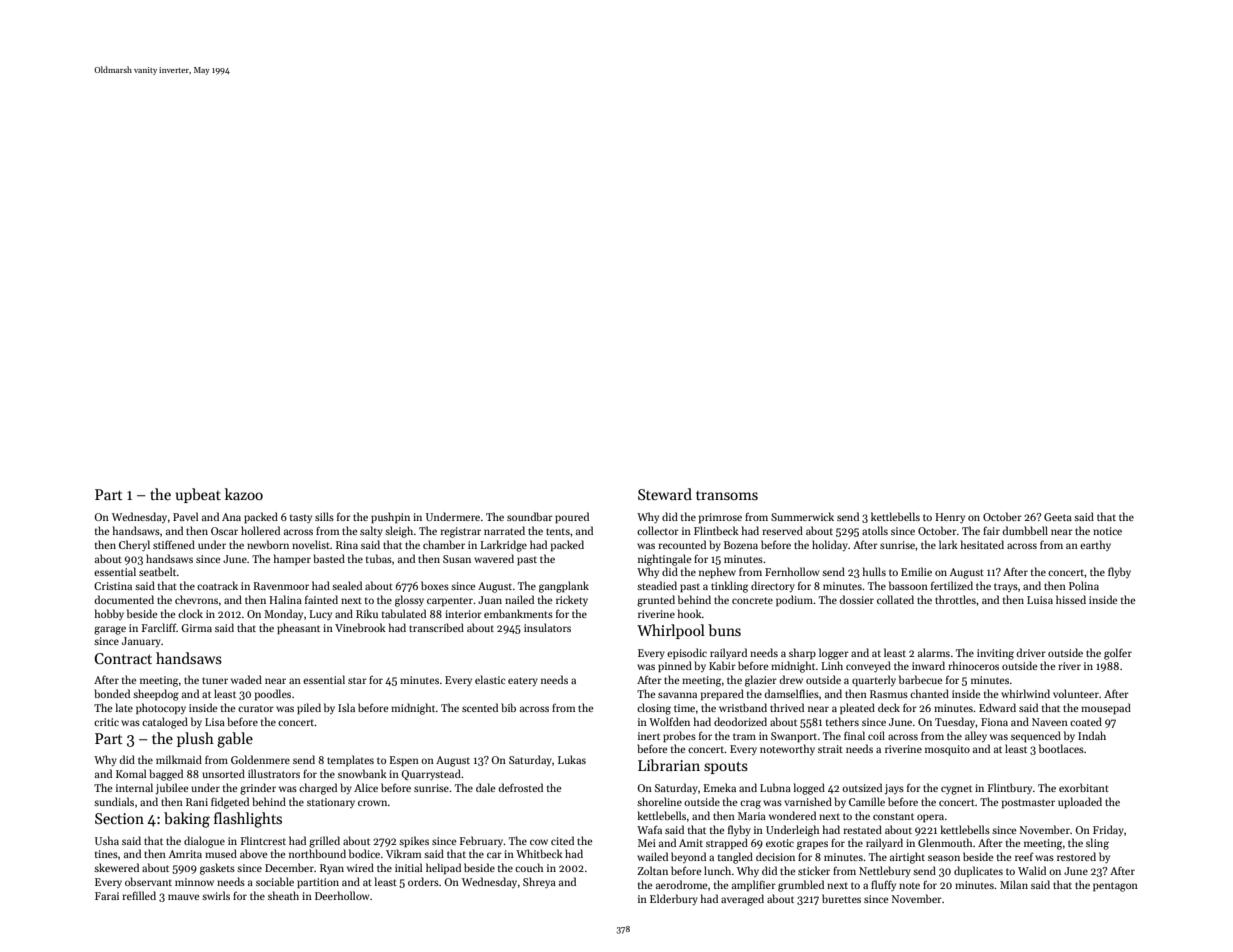 This screenshot has width=1233, height=952. I want to click on Steward, so click(665, 494).
